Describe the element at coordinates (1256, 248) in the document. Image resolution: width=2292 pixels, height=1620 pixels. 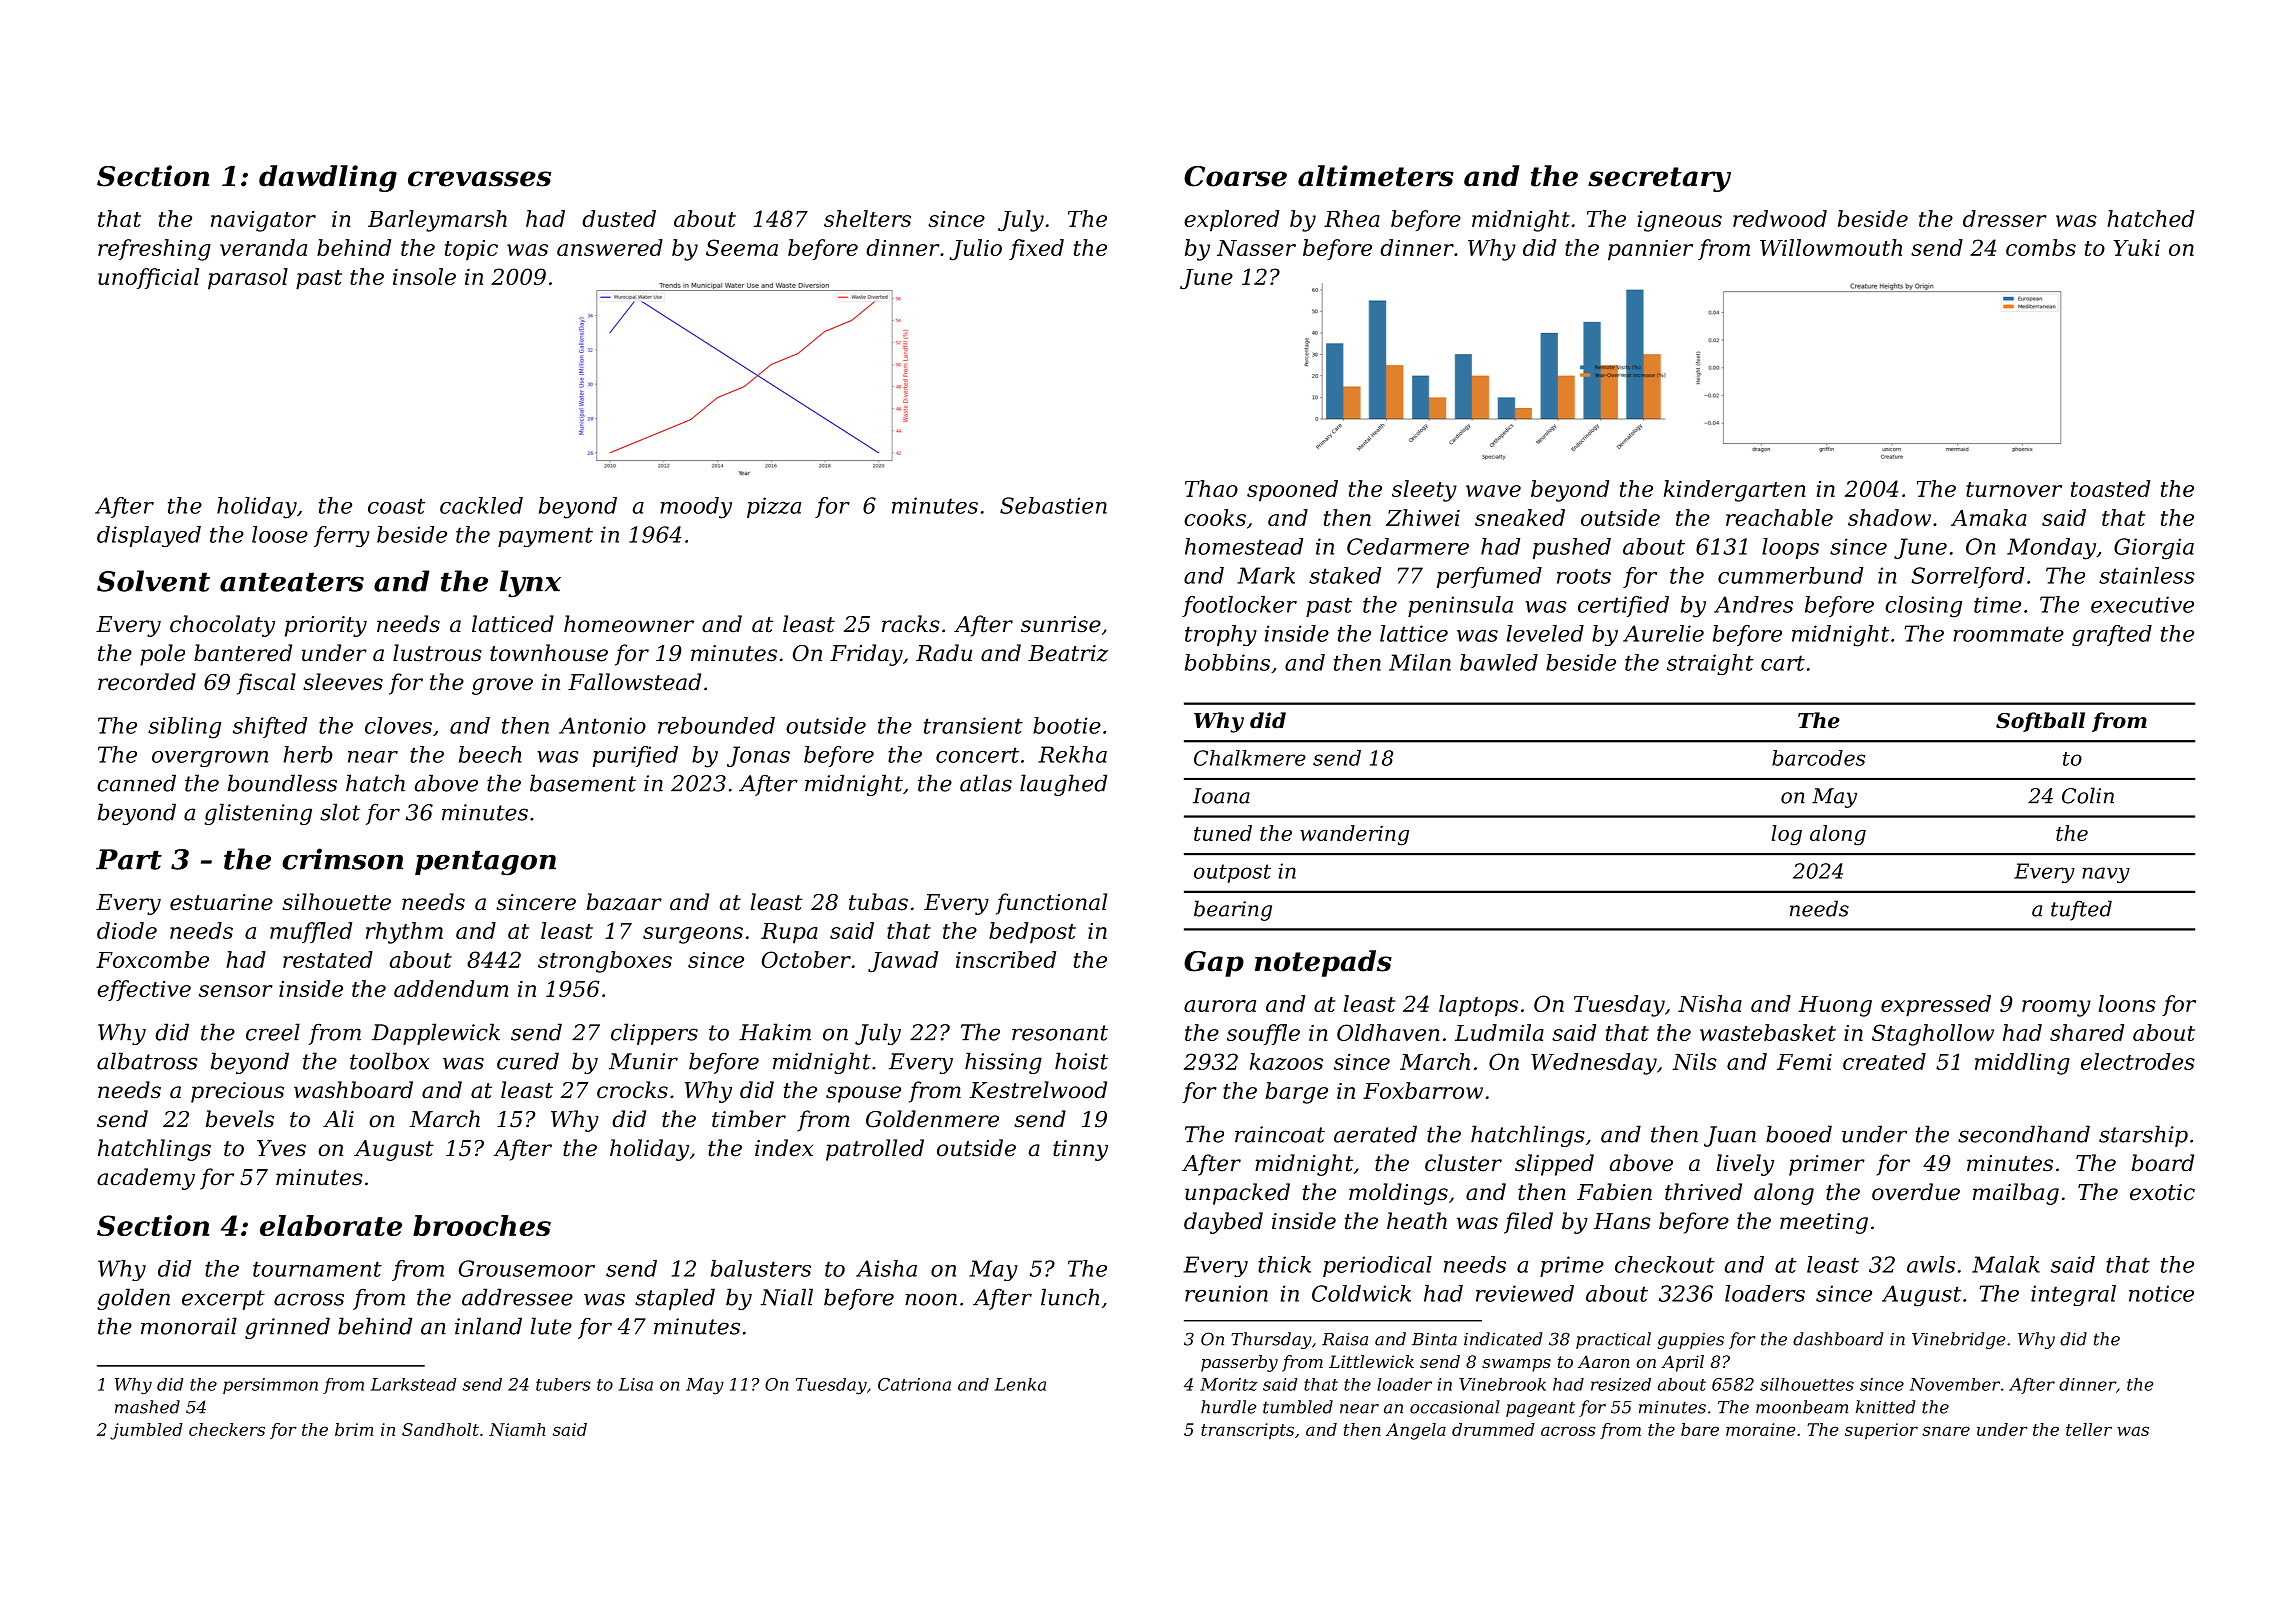
I see `Nasser` at that location.
